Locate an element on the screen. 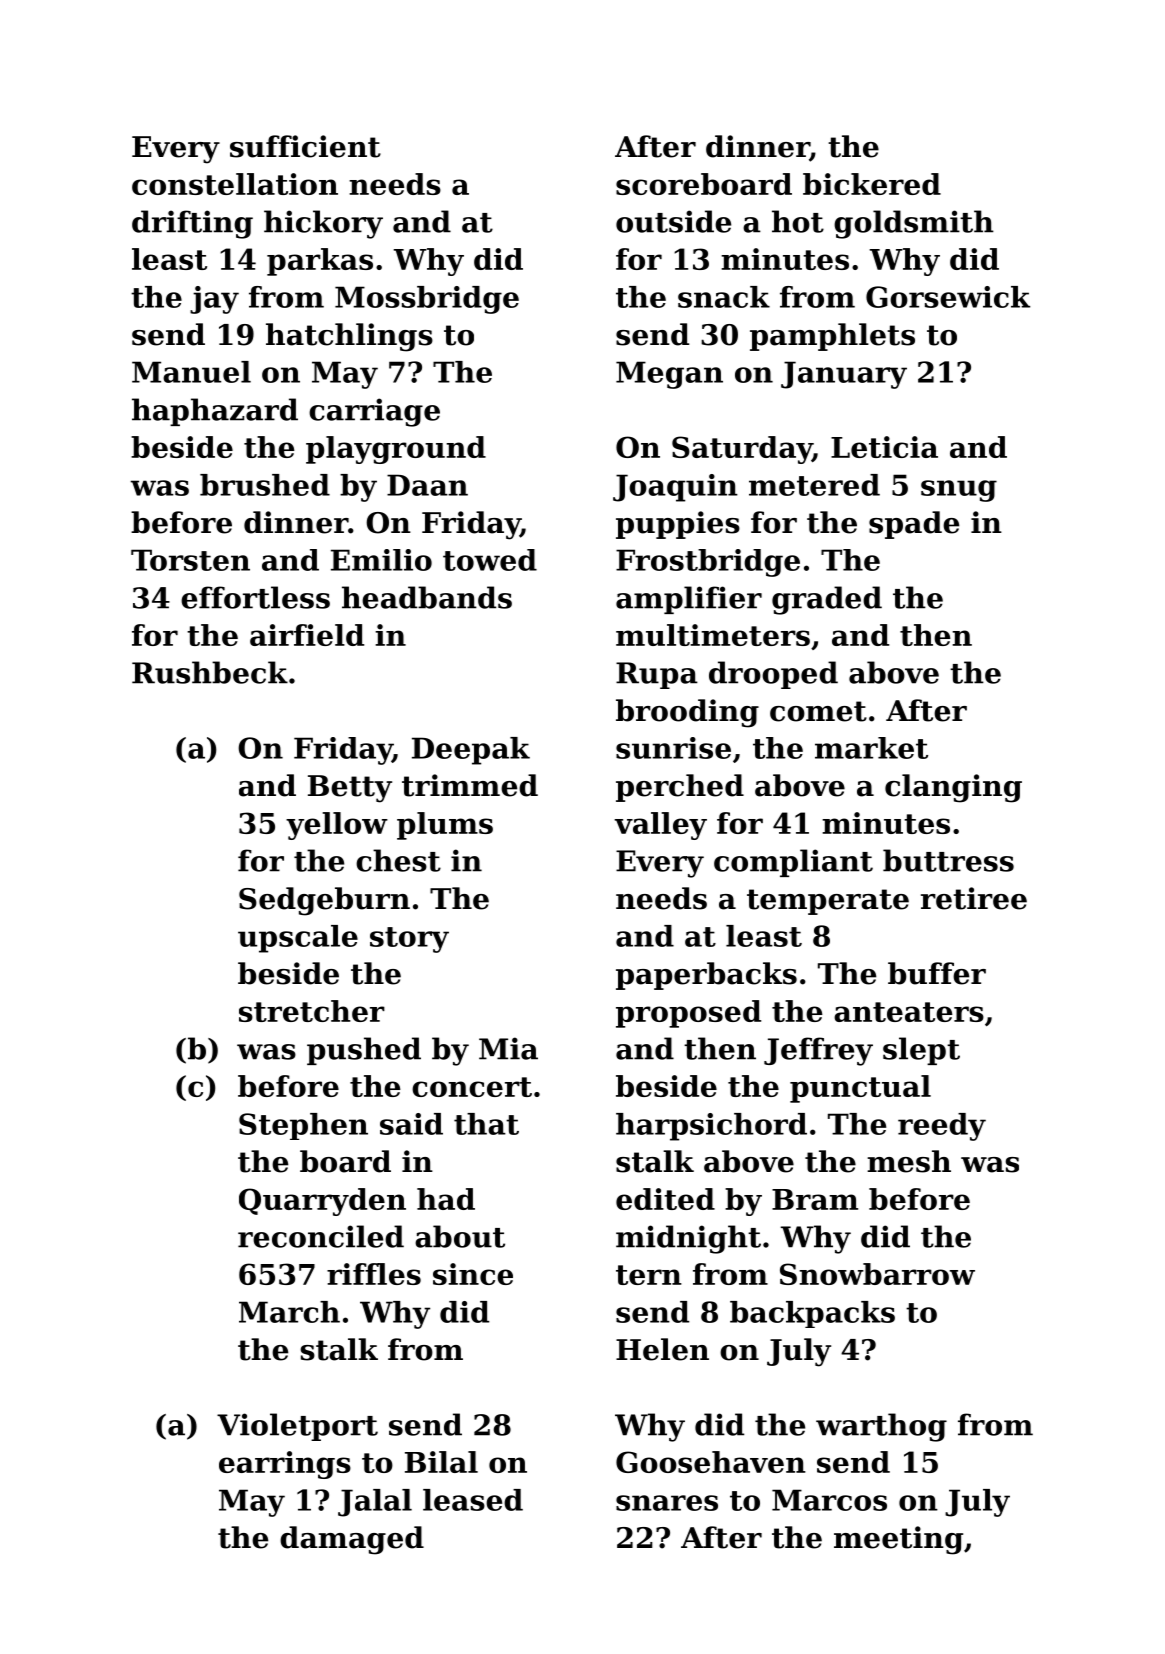  pamphlets is located at coordinates (832, 337).
